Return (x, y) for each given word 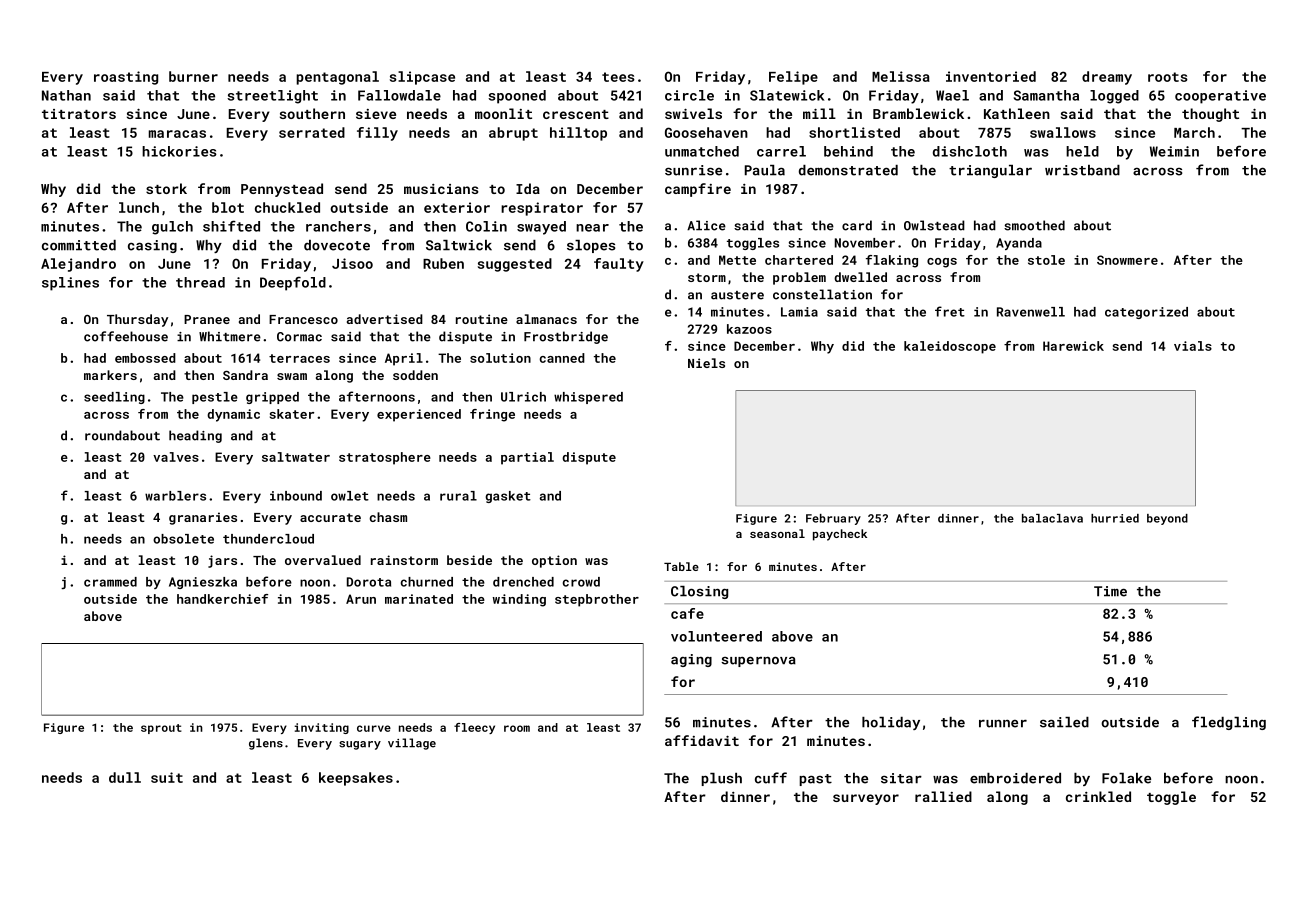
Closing (699, 592)
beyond (1167, 519)
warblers (175, 496)
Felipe (793, 78)
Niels (706, 363)
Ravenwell (1031, 312)
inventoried (991, 76)
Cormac (299, 337)
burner (193, 76)
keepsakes (356, 779)
